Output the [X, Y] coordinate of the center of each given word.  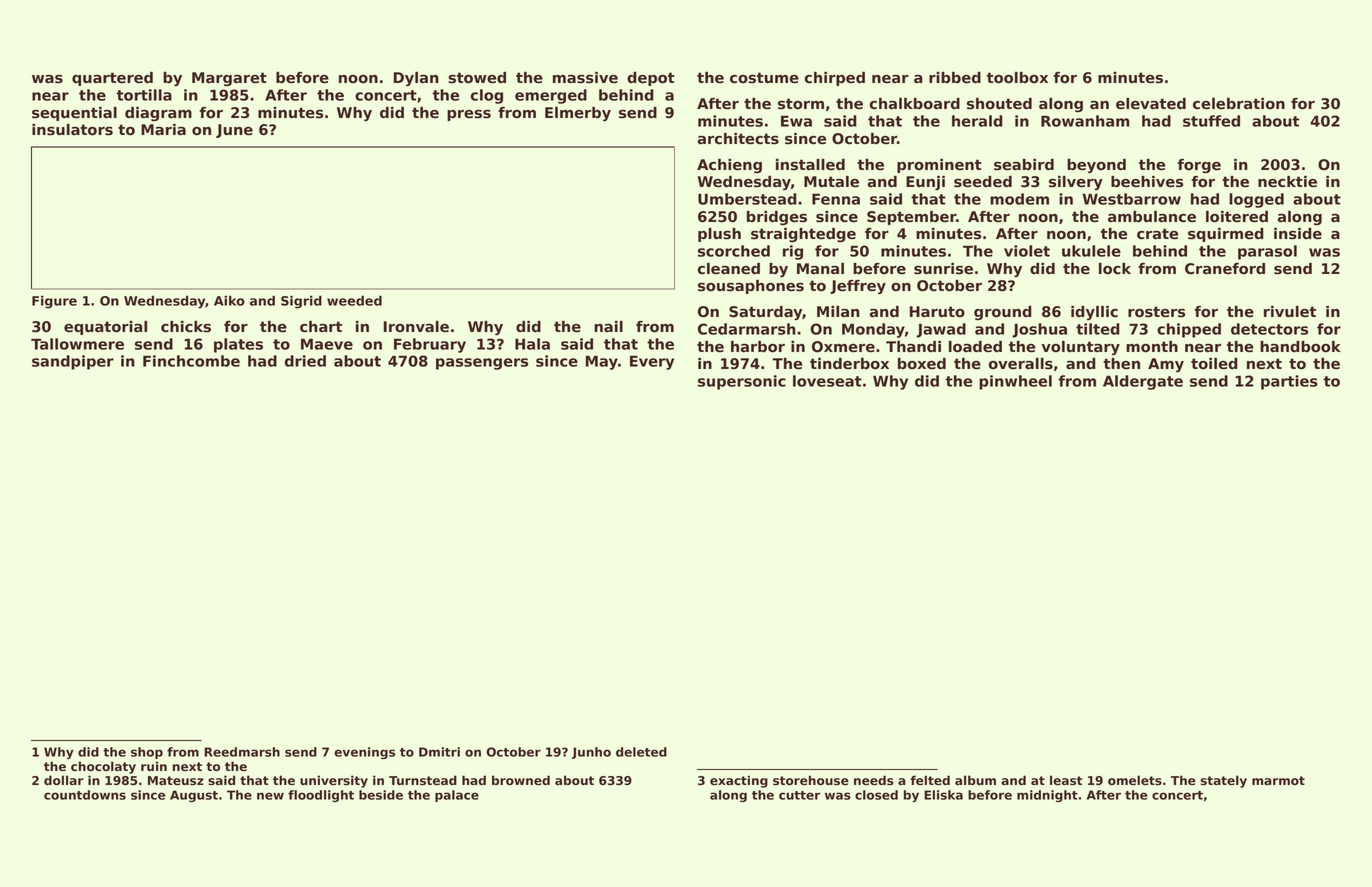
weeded [354, 300]
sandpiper [73, 362]
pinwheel [1015, 382]
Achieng [729, 166]
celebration [1239, 104]
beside [381, 795]
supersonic [742, 382]
